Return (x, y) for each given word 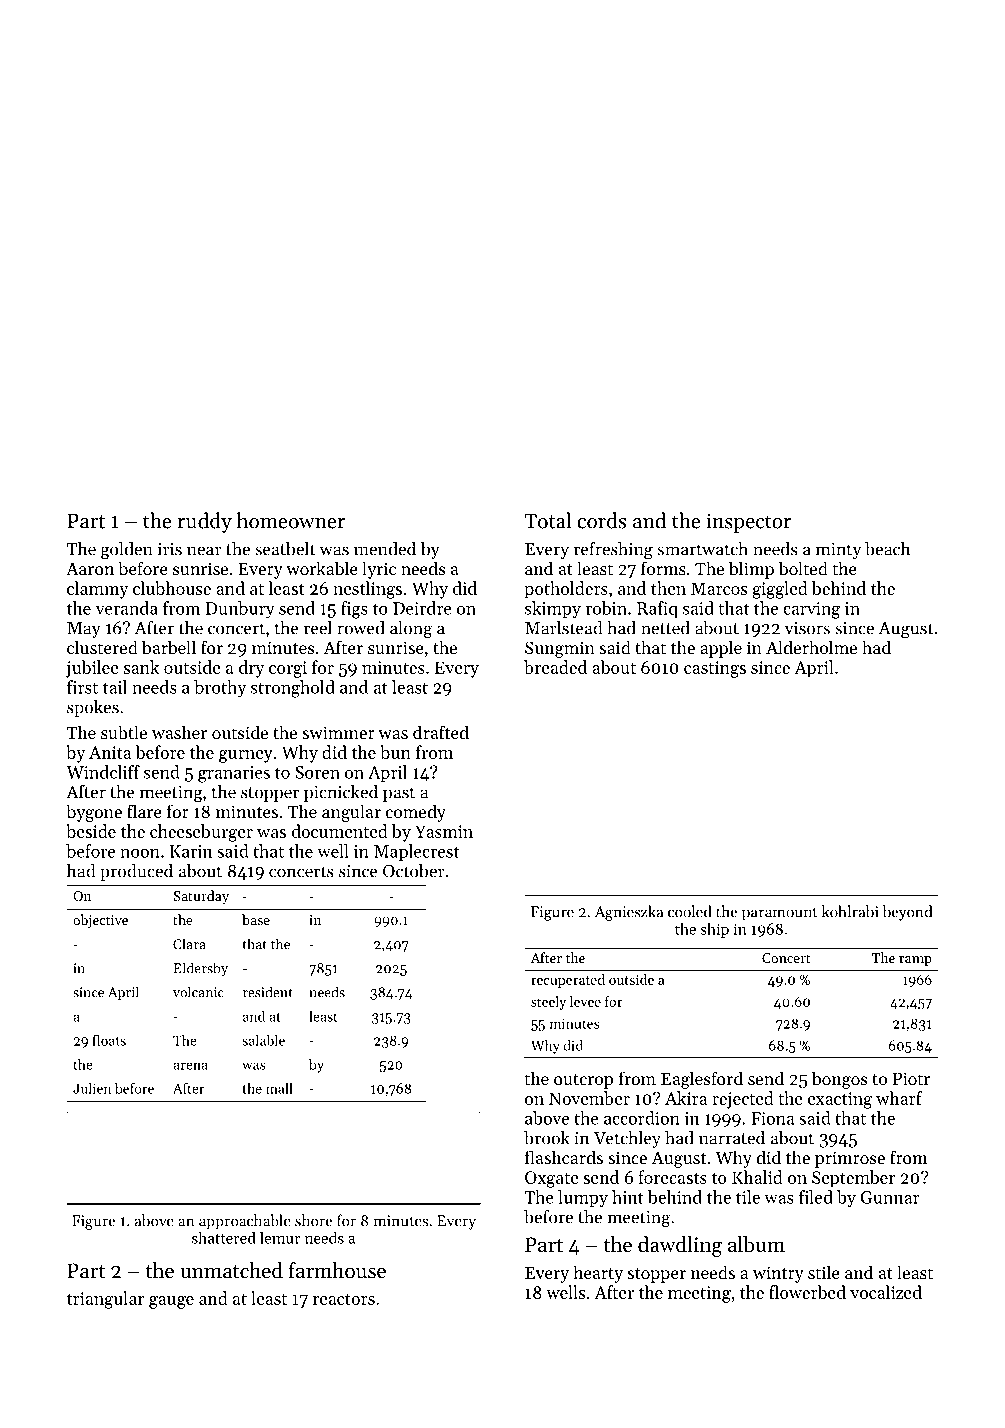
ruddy (205, 522)
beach (887, 549)
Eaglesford (702, 1080)
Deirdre (422, 608)
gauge (171, 1302)
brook (547, 1138)
